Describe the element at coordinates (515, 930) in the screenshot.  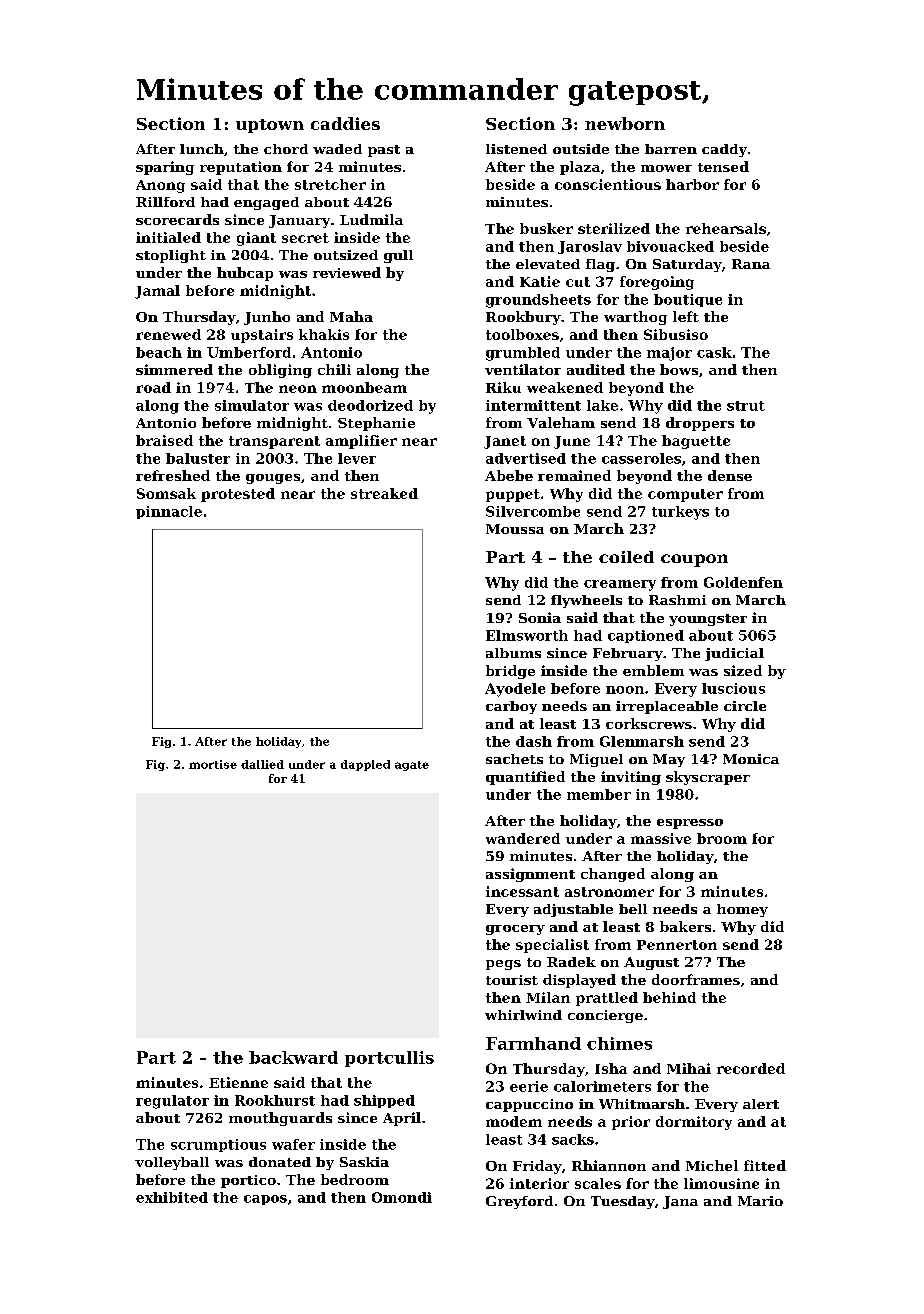
I see `grocery` at that location.
